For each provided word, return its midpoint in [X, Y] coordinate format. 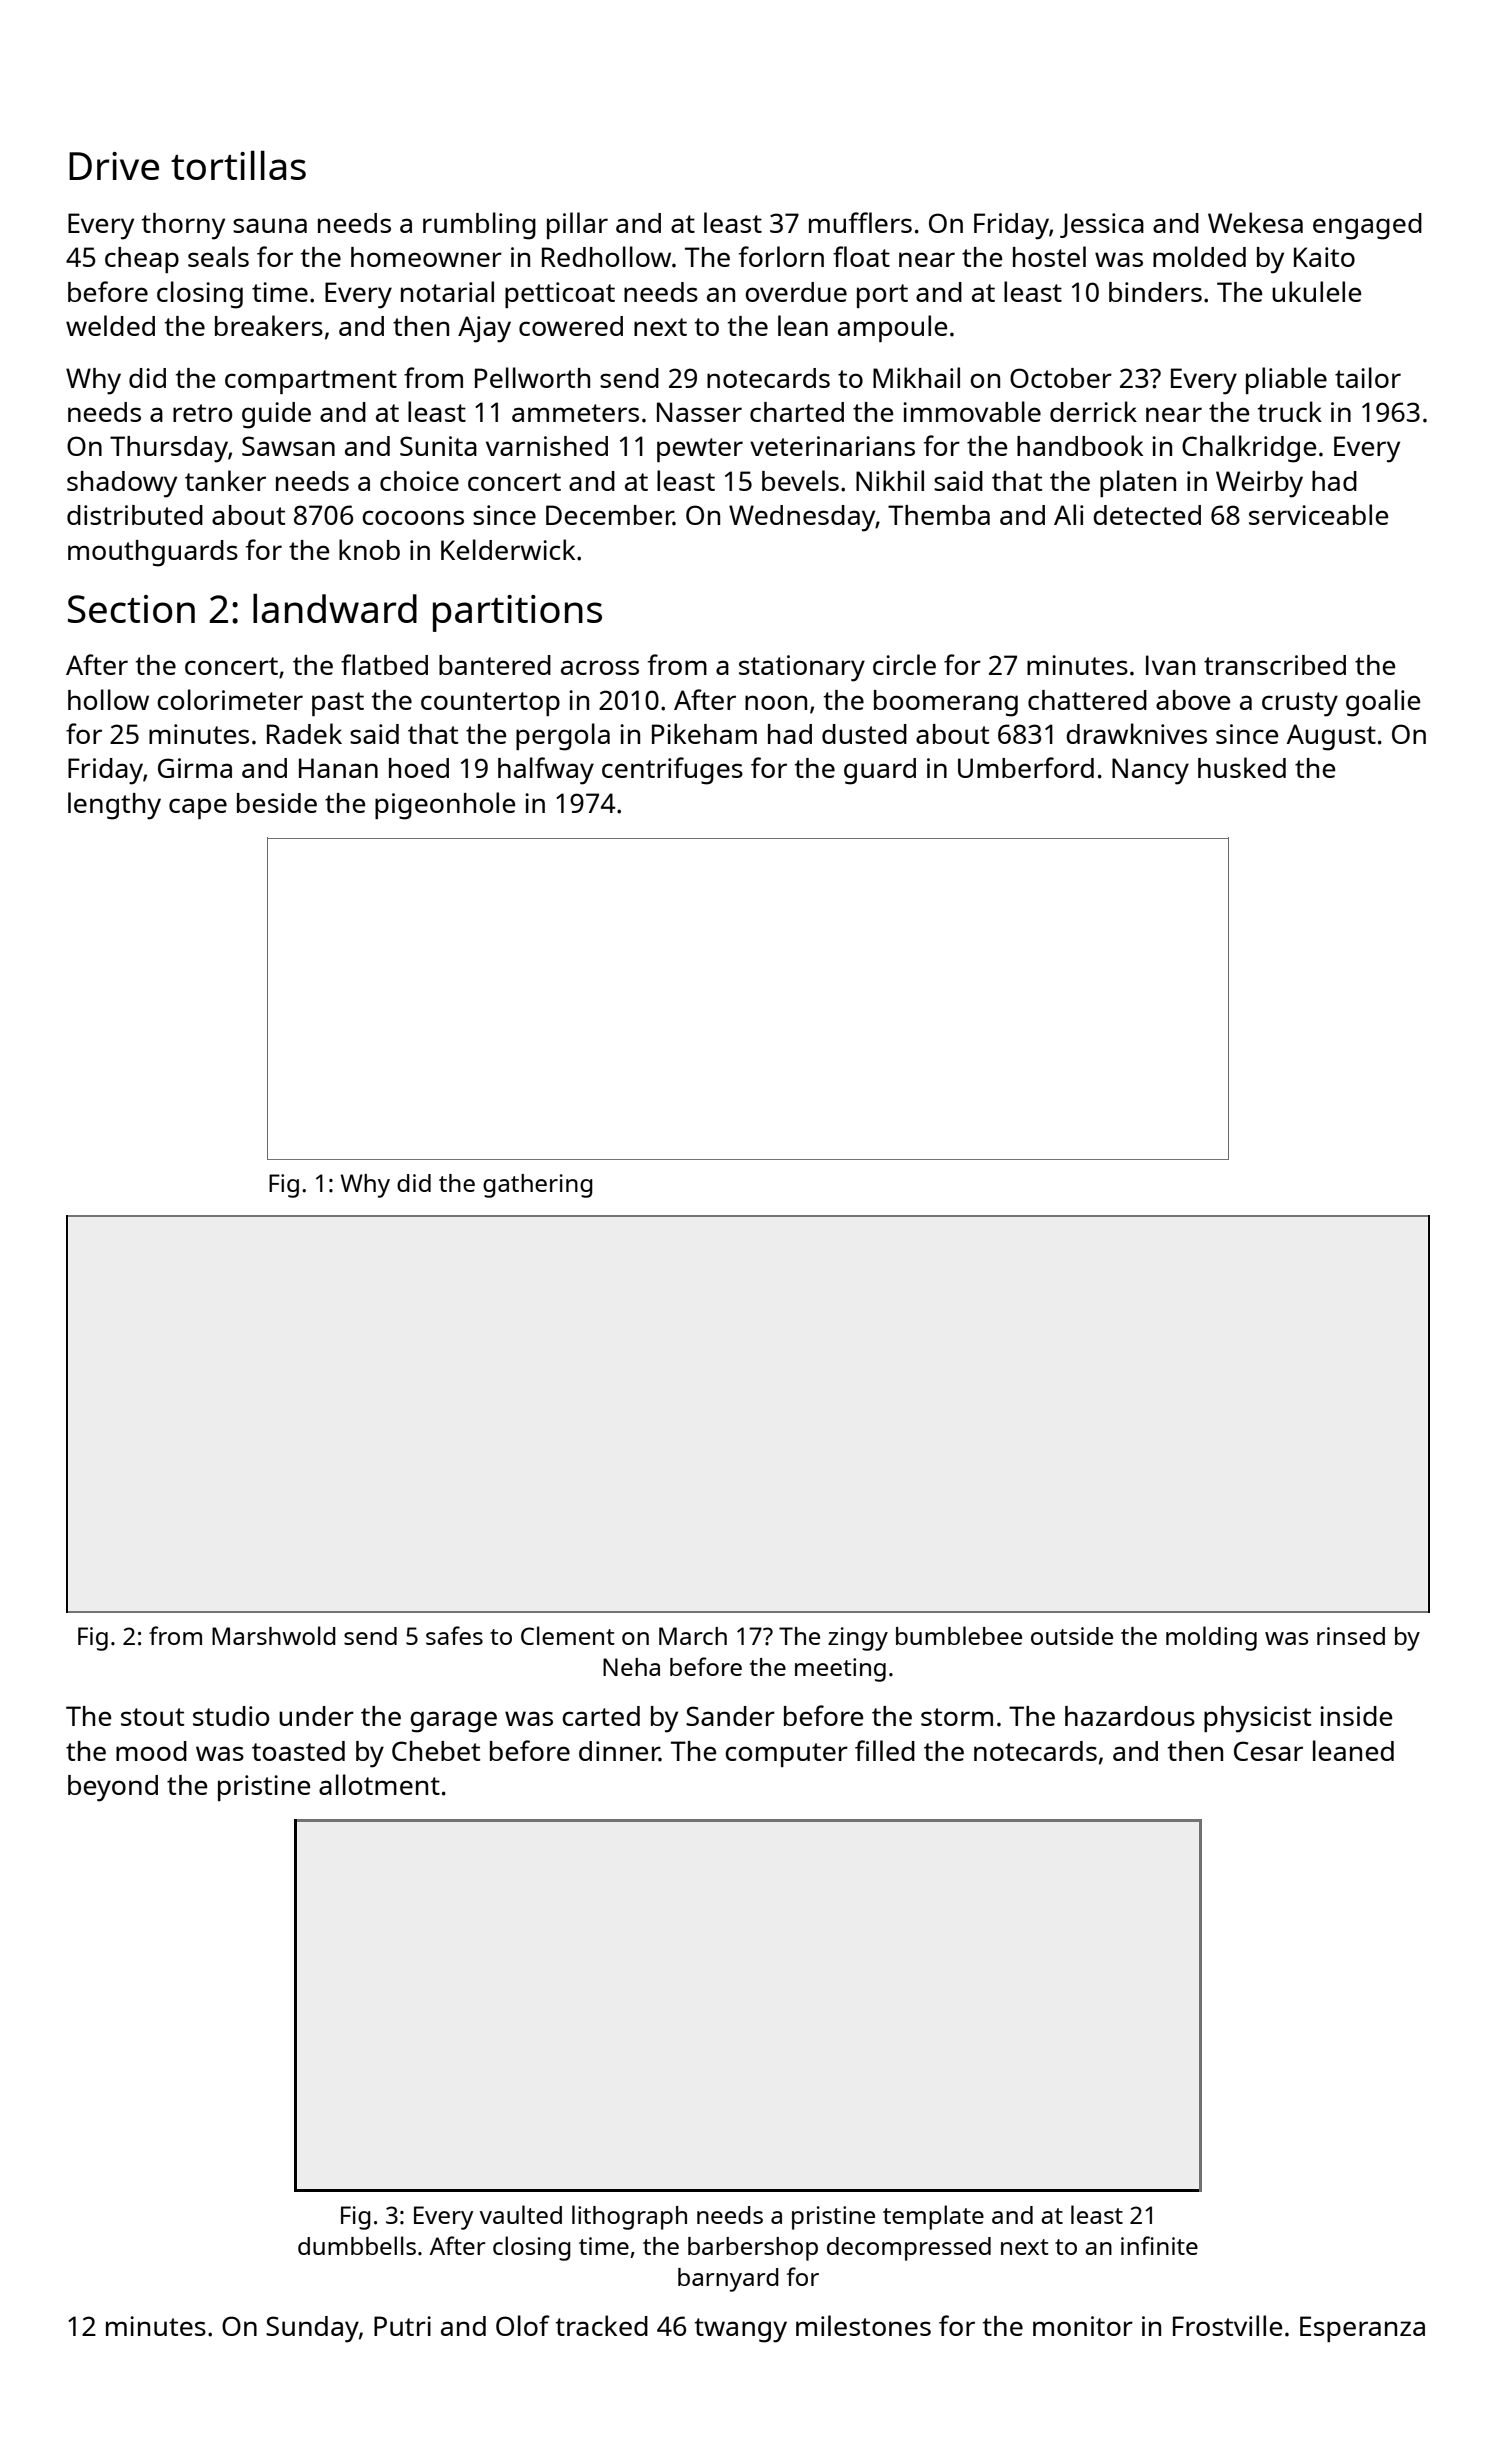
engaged [1367, 226]
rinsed [1351, 1636]
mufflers [860, 222]
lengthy [114, 806]
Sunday [312, 2329]
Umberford [1026, 767]
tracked [602, 2325]
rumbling [479, 226]
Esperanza [1362, 2329]
